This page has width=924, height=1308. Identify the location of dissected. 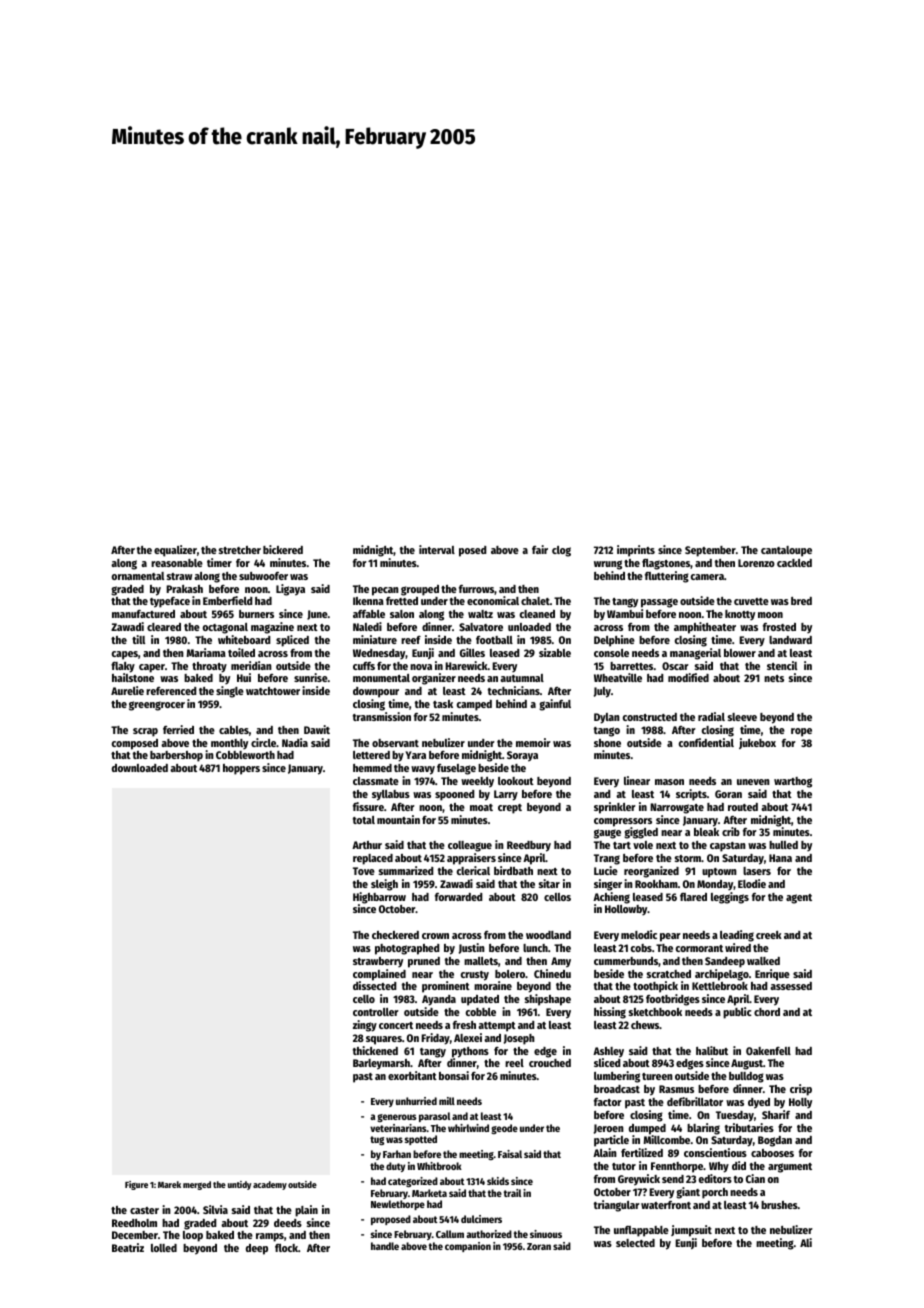
(374, 985).
